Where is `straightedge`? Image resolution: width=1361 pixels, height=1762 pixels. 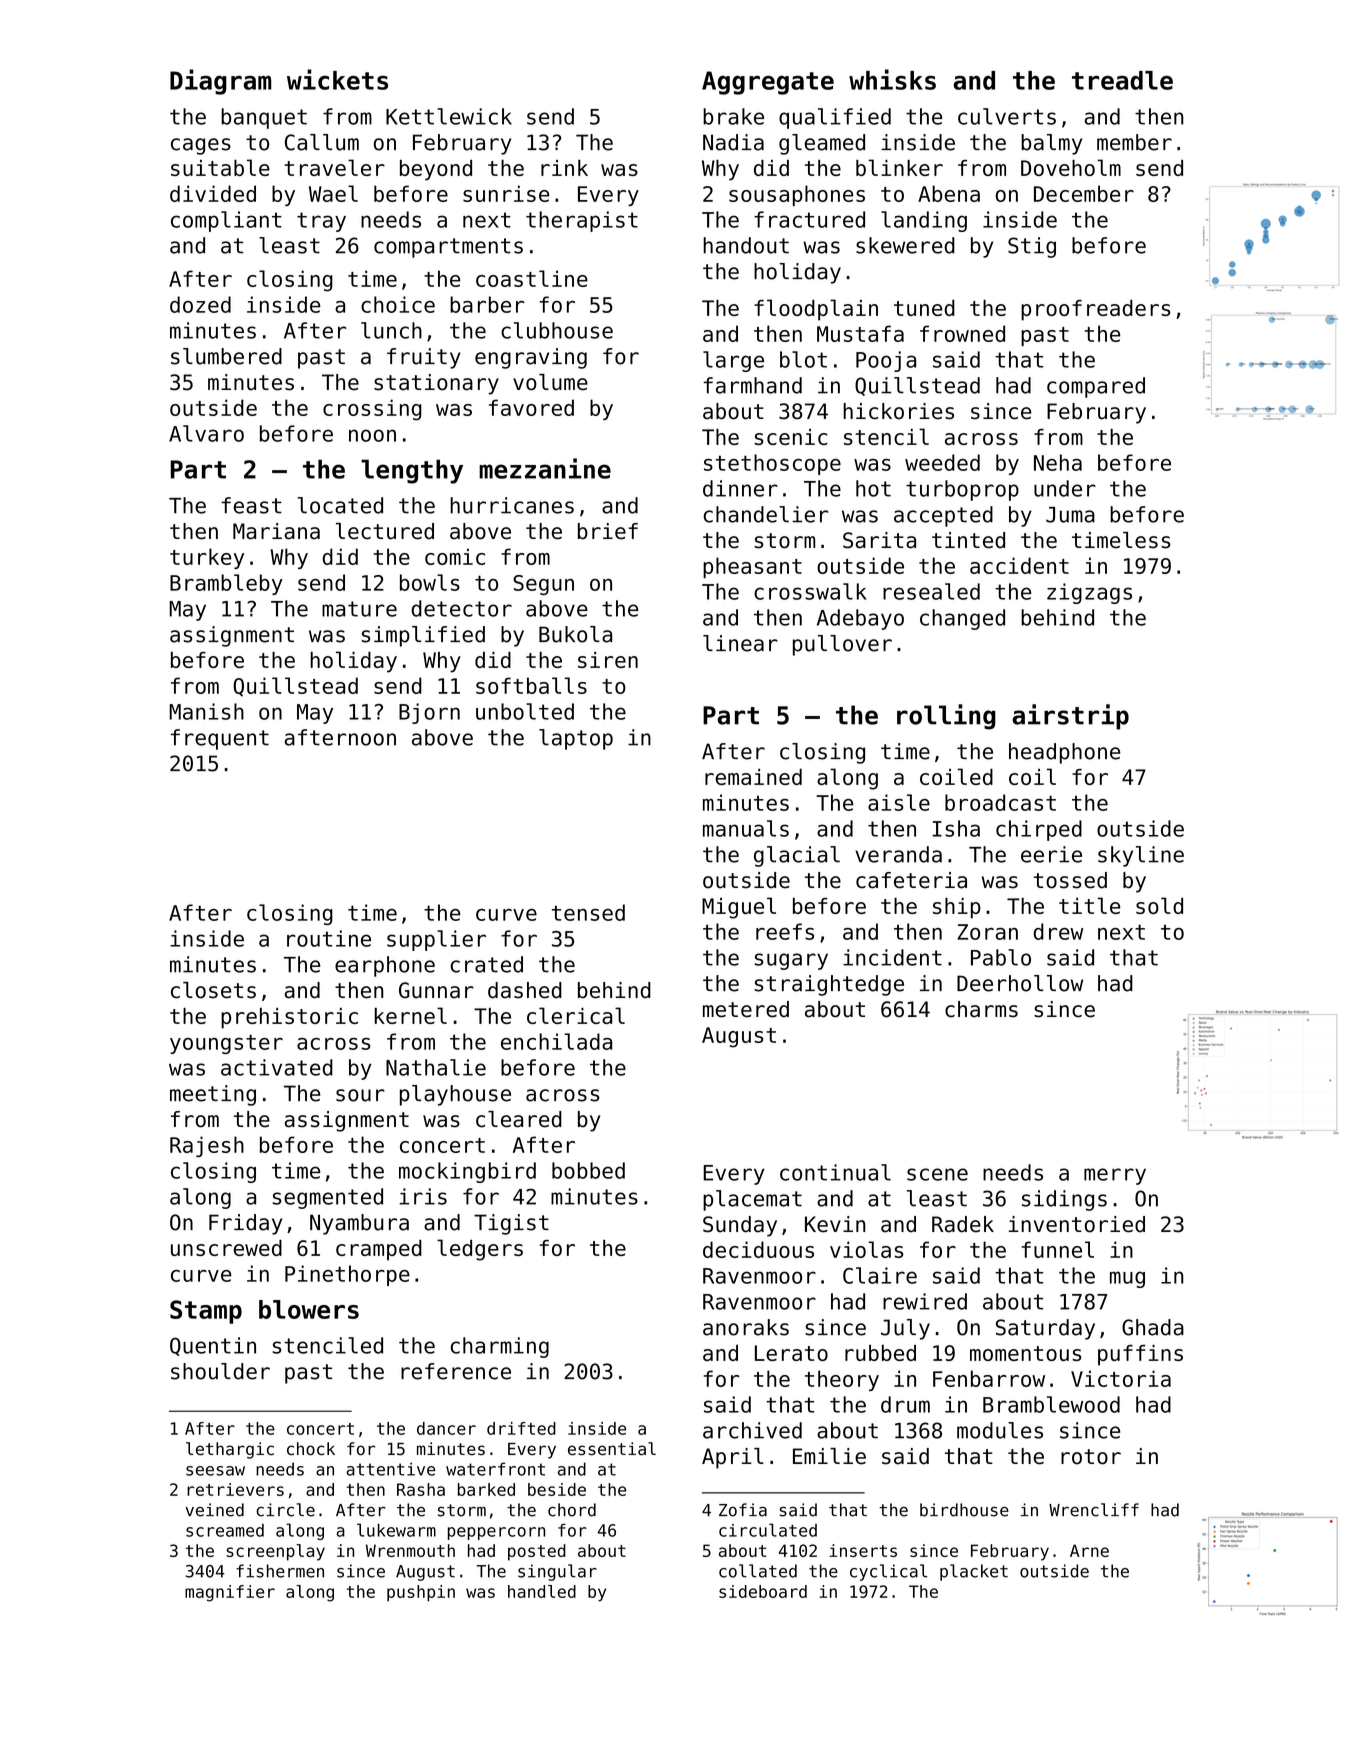 straightedge is located at coordinates (829, 985).
